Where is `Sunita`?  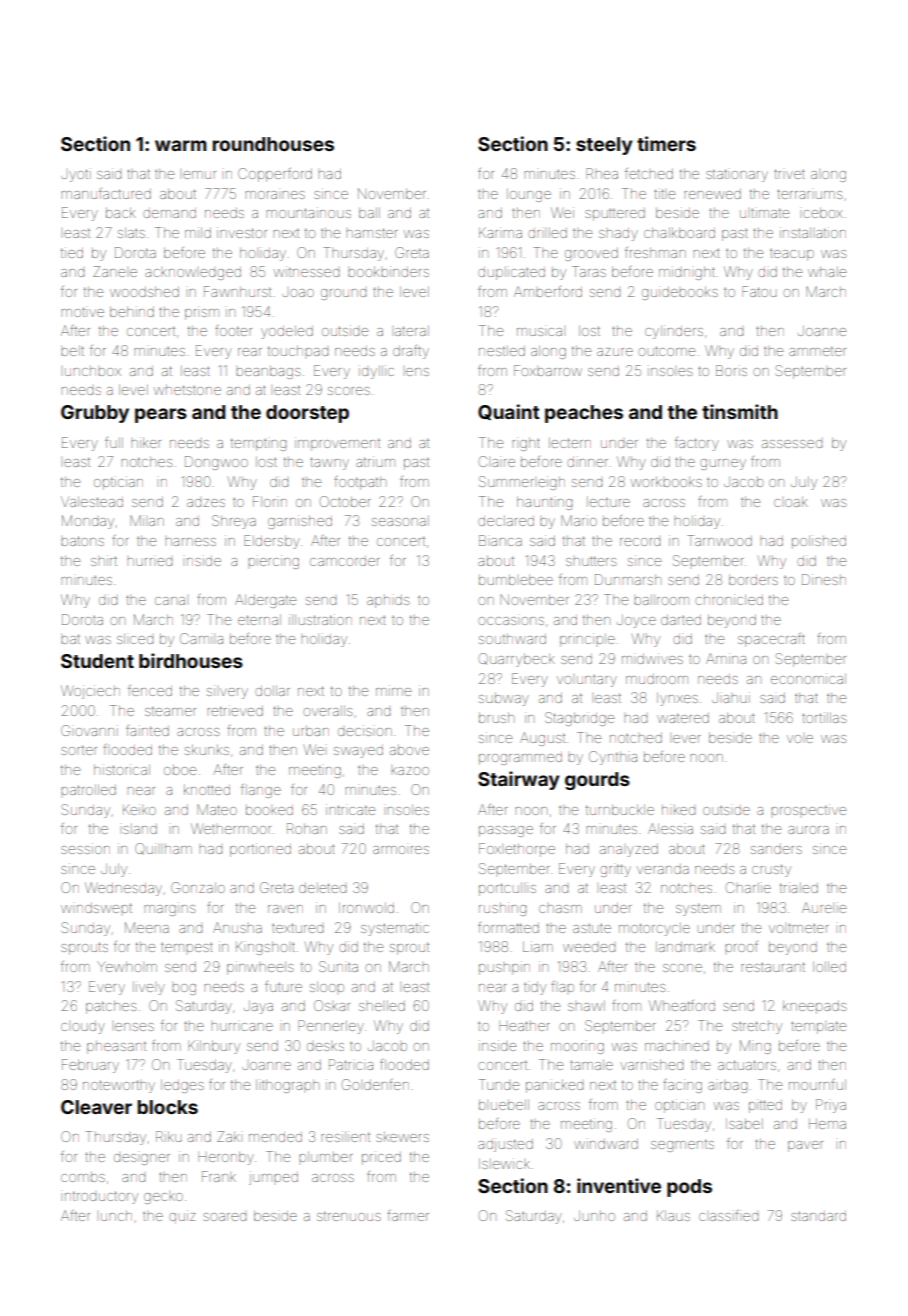
Sunita is located at coordinates (338, 966).
